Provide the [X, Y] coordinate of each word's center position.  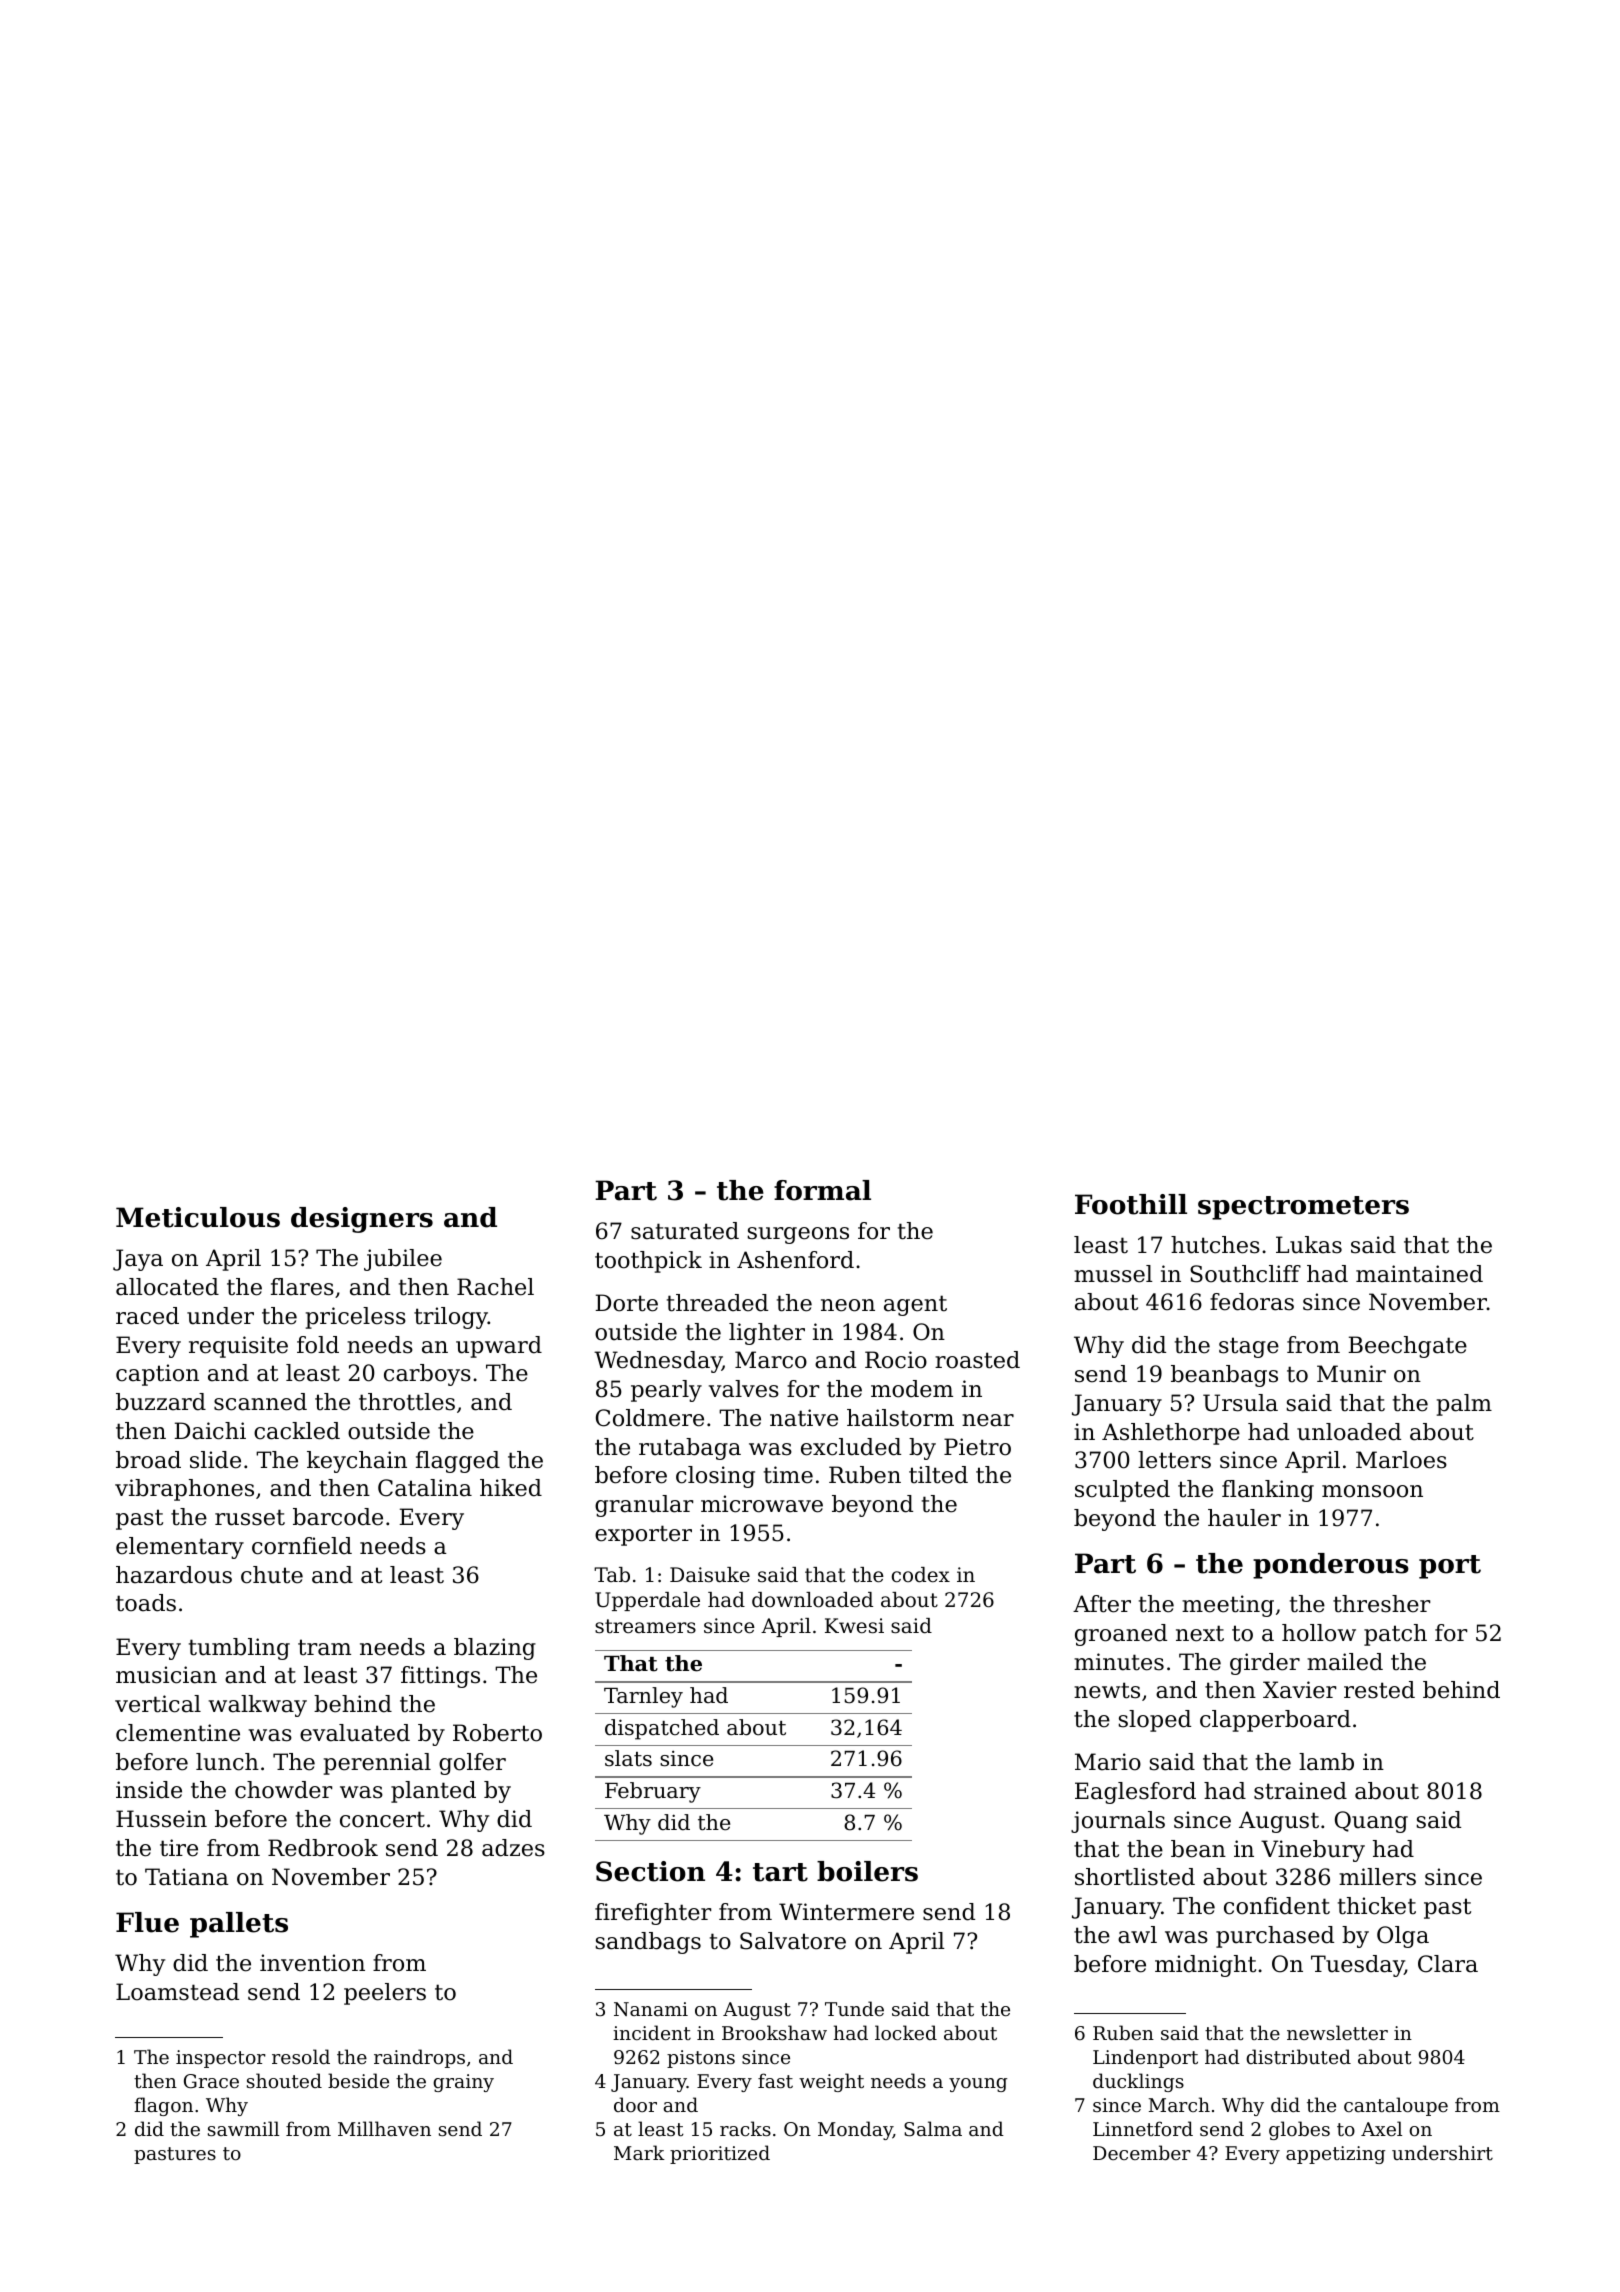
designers [362, 1220]
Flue [147, 1922]
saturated [685, 1231]
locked [906, 2032]
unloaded [1349, 1432]
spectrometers [1303, 1208]
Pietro [977, 1447]
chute [272, 1575]
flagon [163, 2106]
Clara [1448, 1964]
